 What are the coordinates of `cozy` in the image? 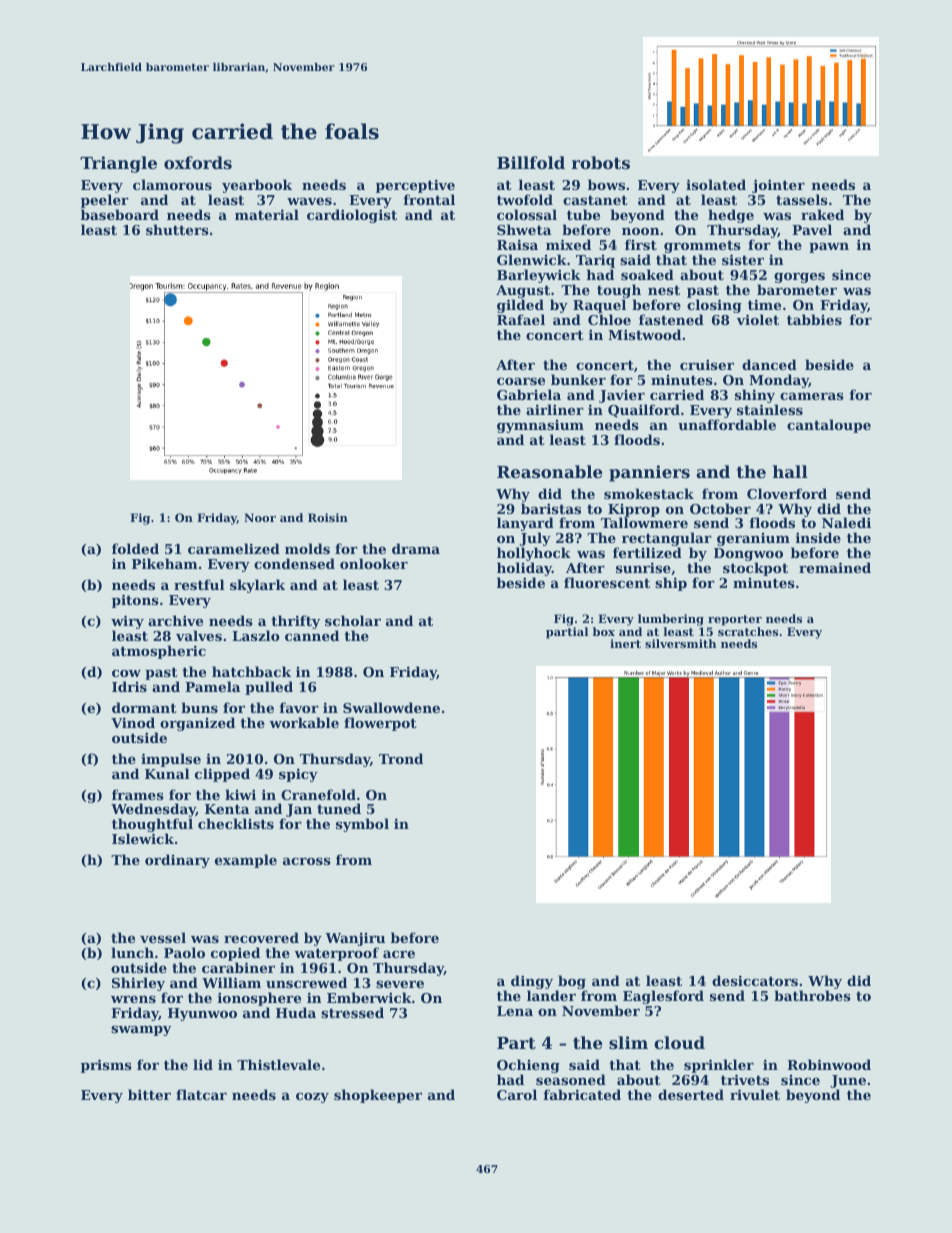 It's located at (312, 1098).
